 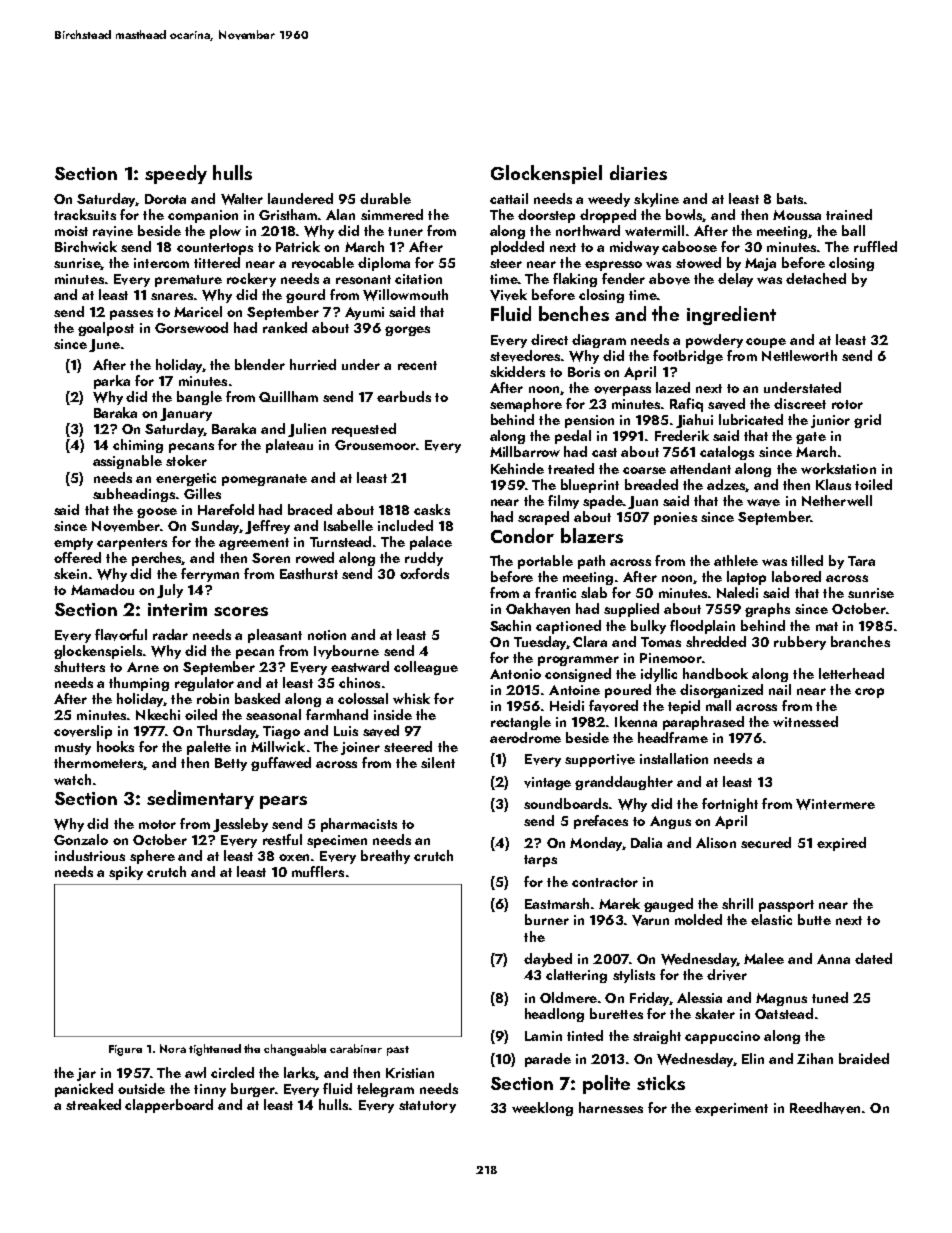 I want to click on subheadings, so click(x=134, y=495).
